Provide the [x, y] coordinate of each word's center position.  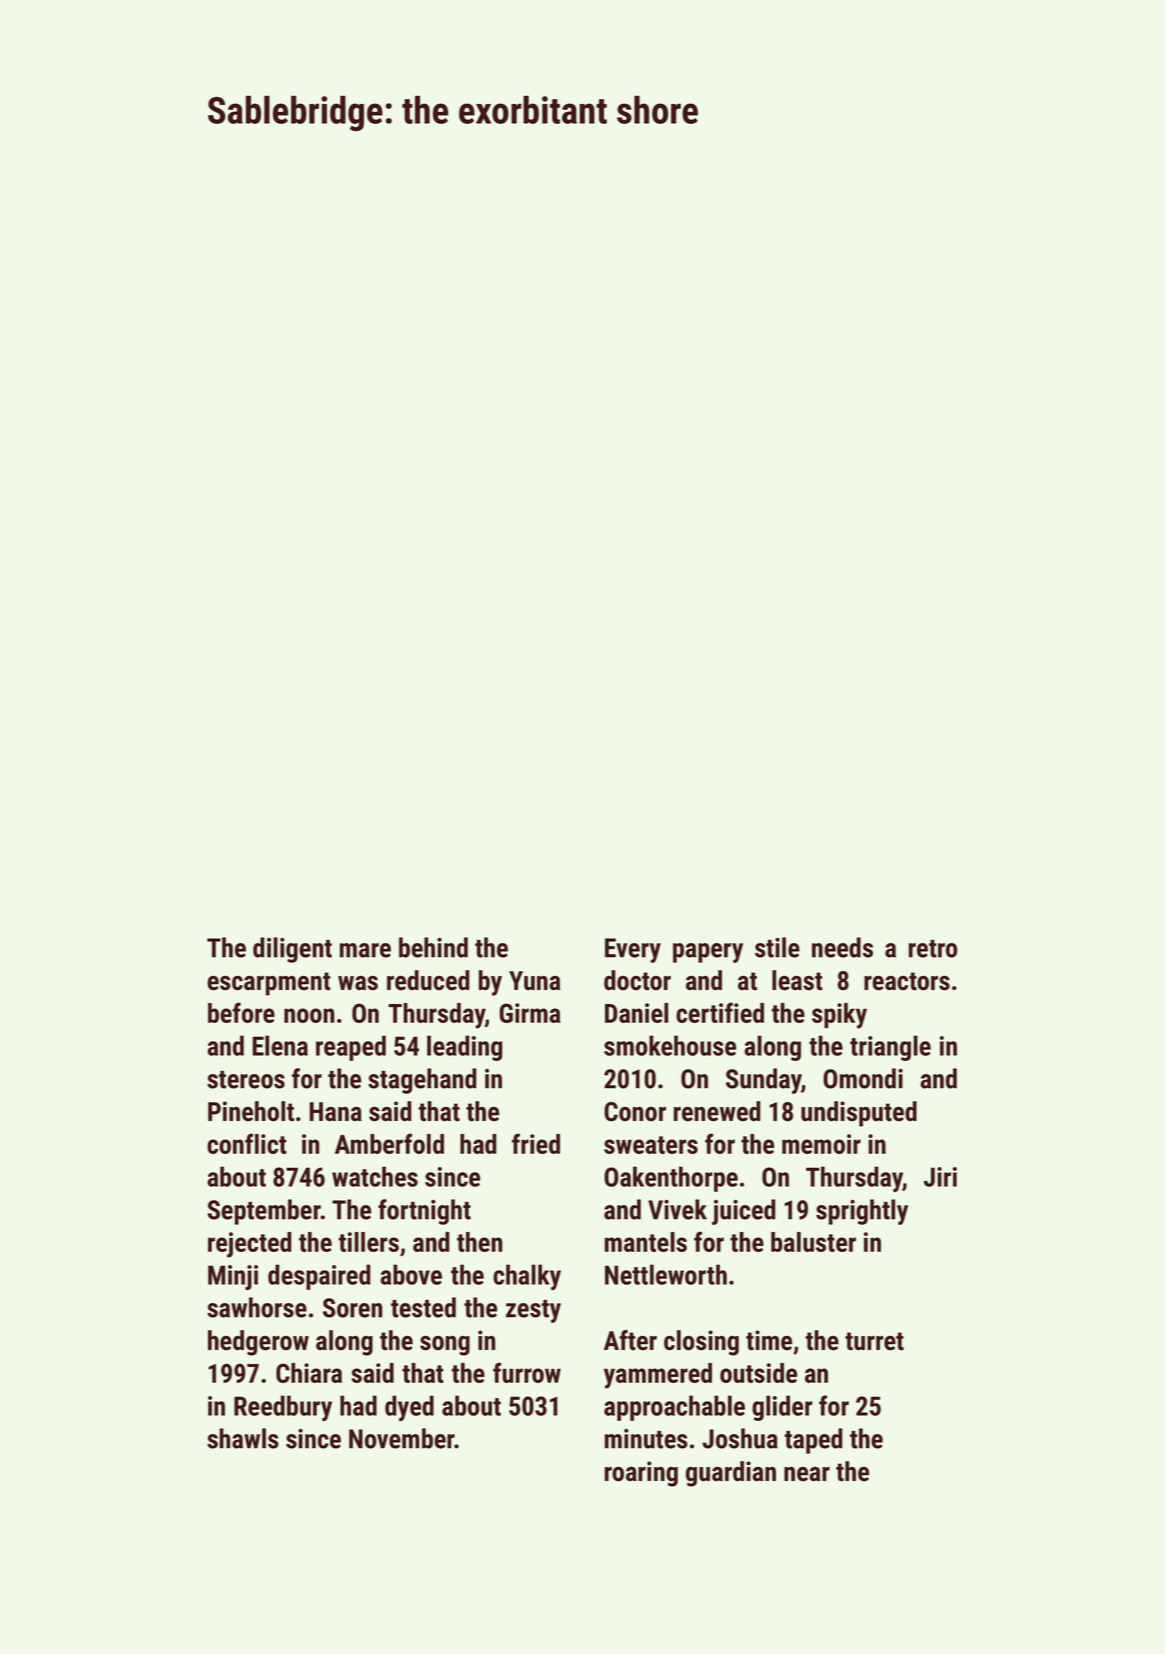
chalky [527, 1277]
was [358, 983]
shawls [243, 1438]
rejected [249, 1245]
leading [464, 1048]
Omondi [863, 1078]
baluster [813, 1242]
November [402, 1438]
